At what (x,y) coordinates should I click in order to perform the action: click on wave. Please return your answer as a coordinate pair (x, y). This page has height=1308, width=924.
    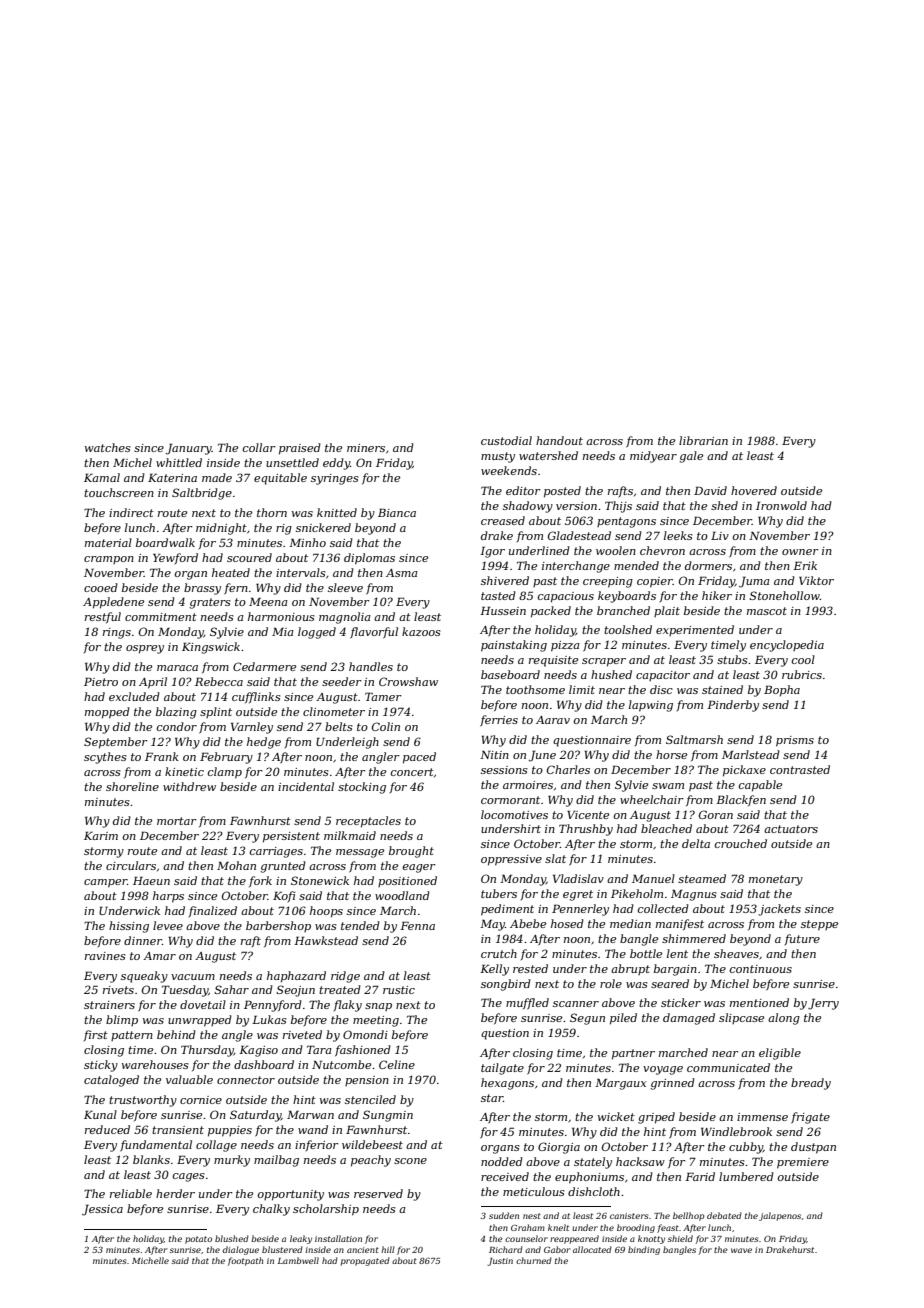
    Looking at the image, I should click on (741, 1250).
